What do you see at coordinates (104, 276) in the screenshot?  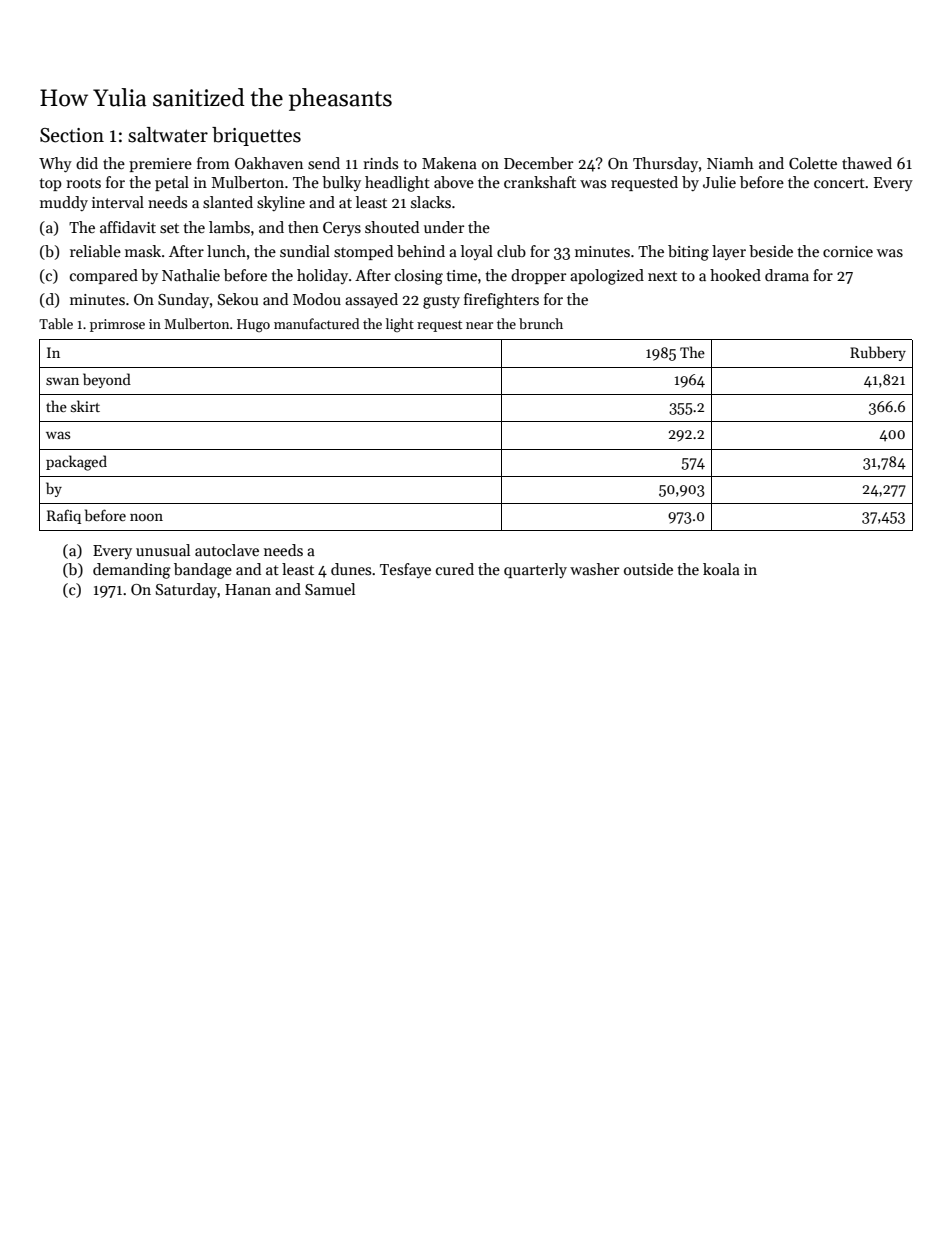 I see `compared` at bounding box center [104, 276].
